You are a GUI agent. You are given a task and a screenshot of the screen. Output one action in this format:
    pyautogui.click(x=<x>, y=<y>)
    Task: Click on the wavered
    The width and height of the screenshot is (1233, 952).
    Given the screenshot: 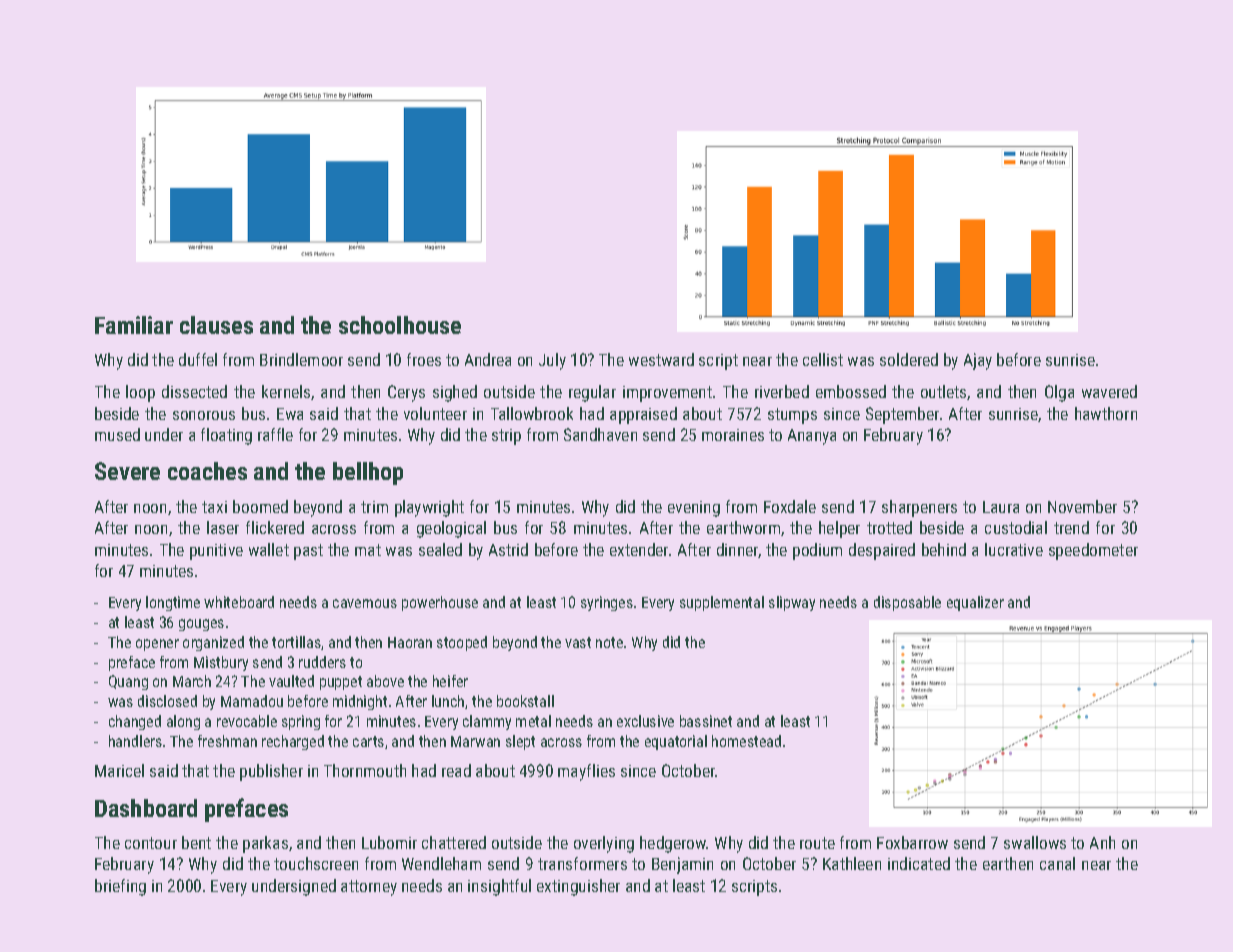 What is the action you would take?
    pyautogui.click(x=1109, y=391)
